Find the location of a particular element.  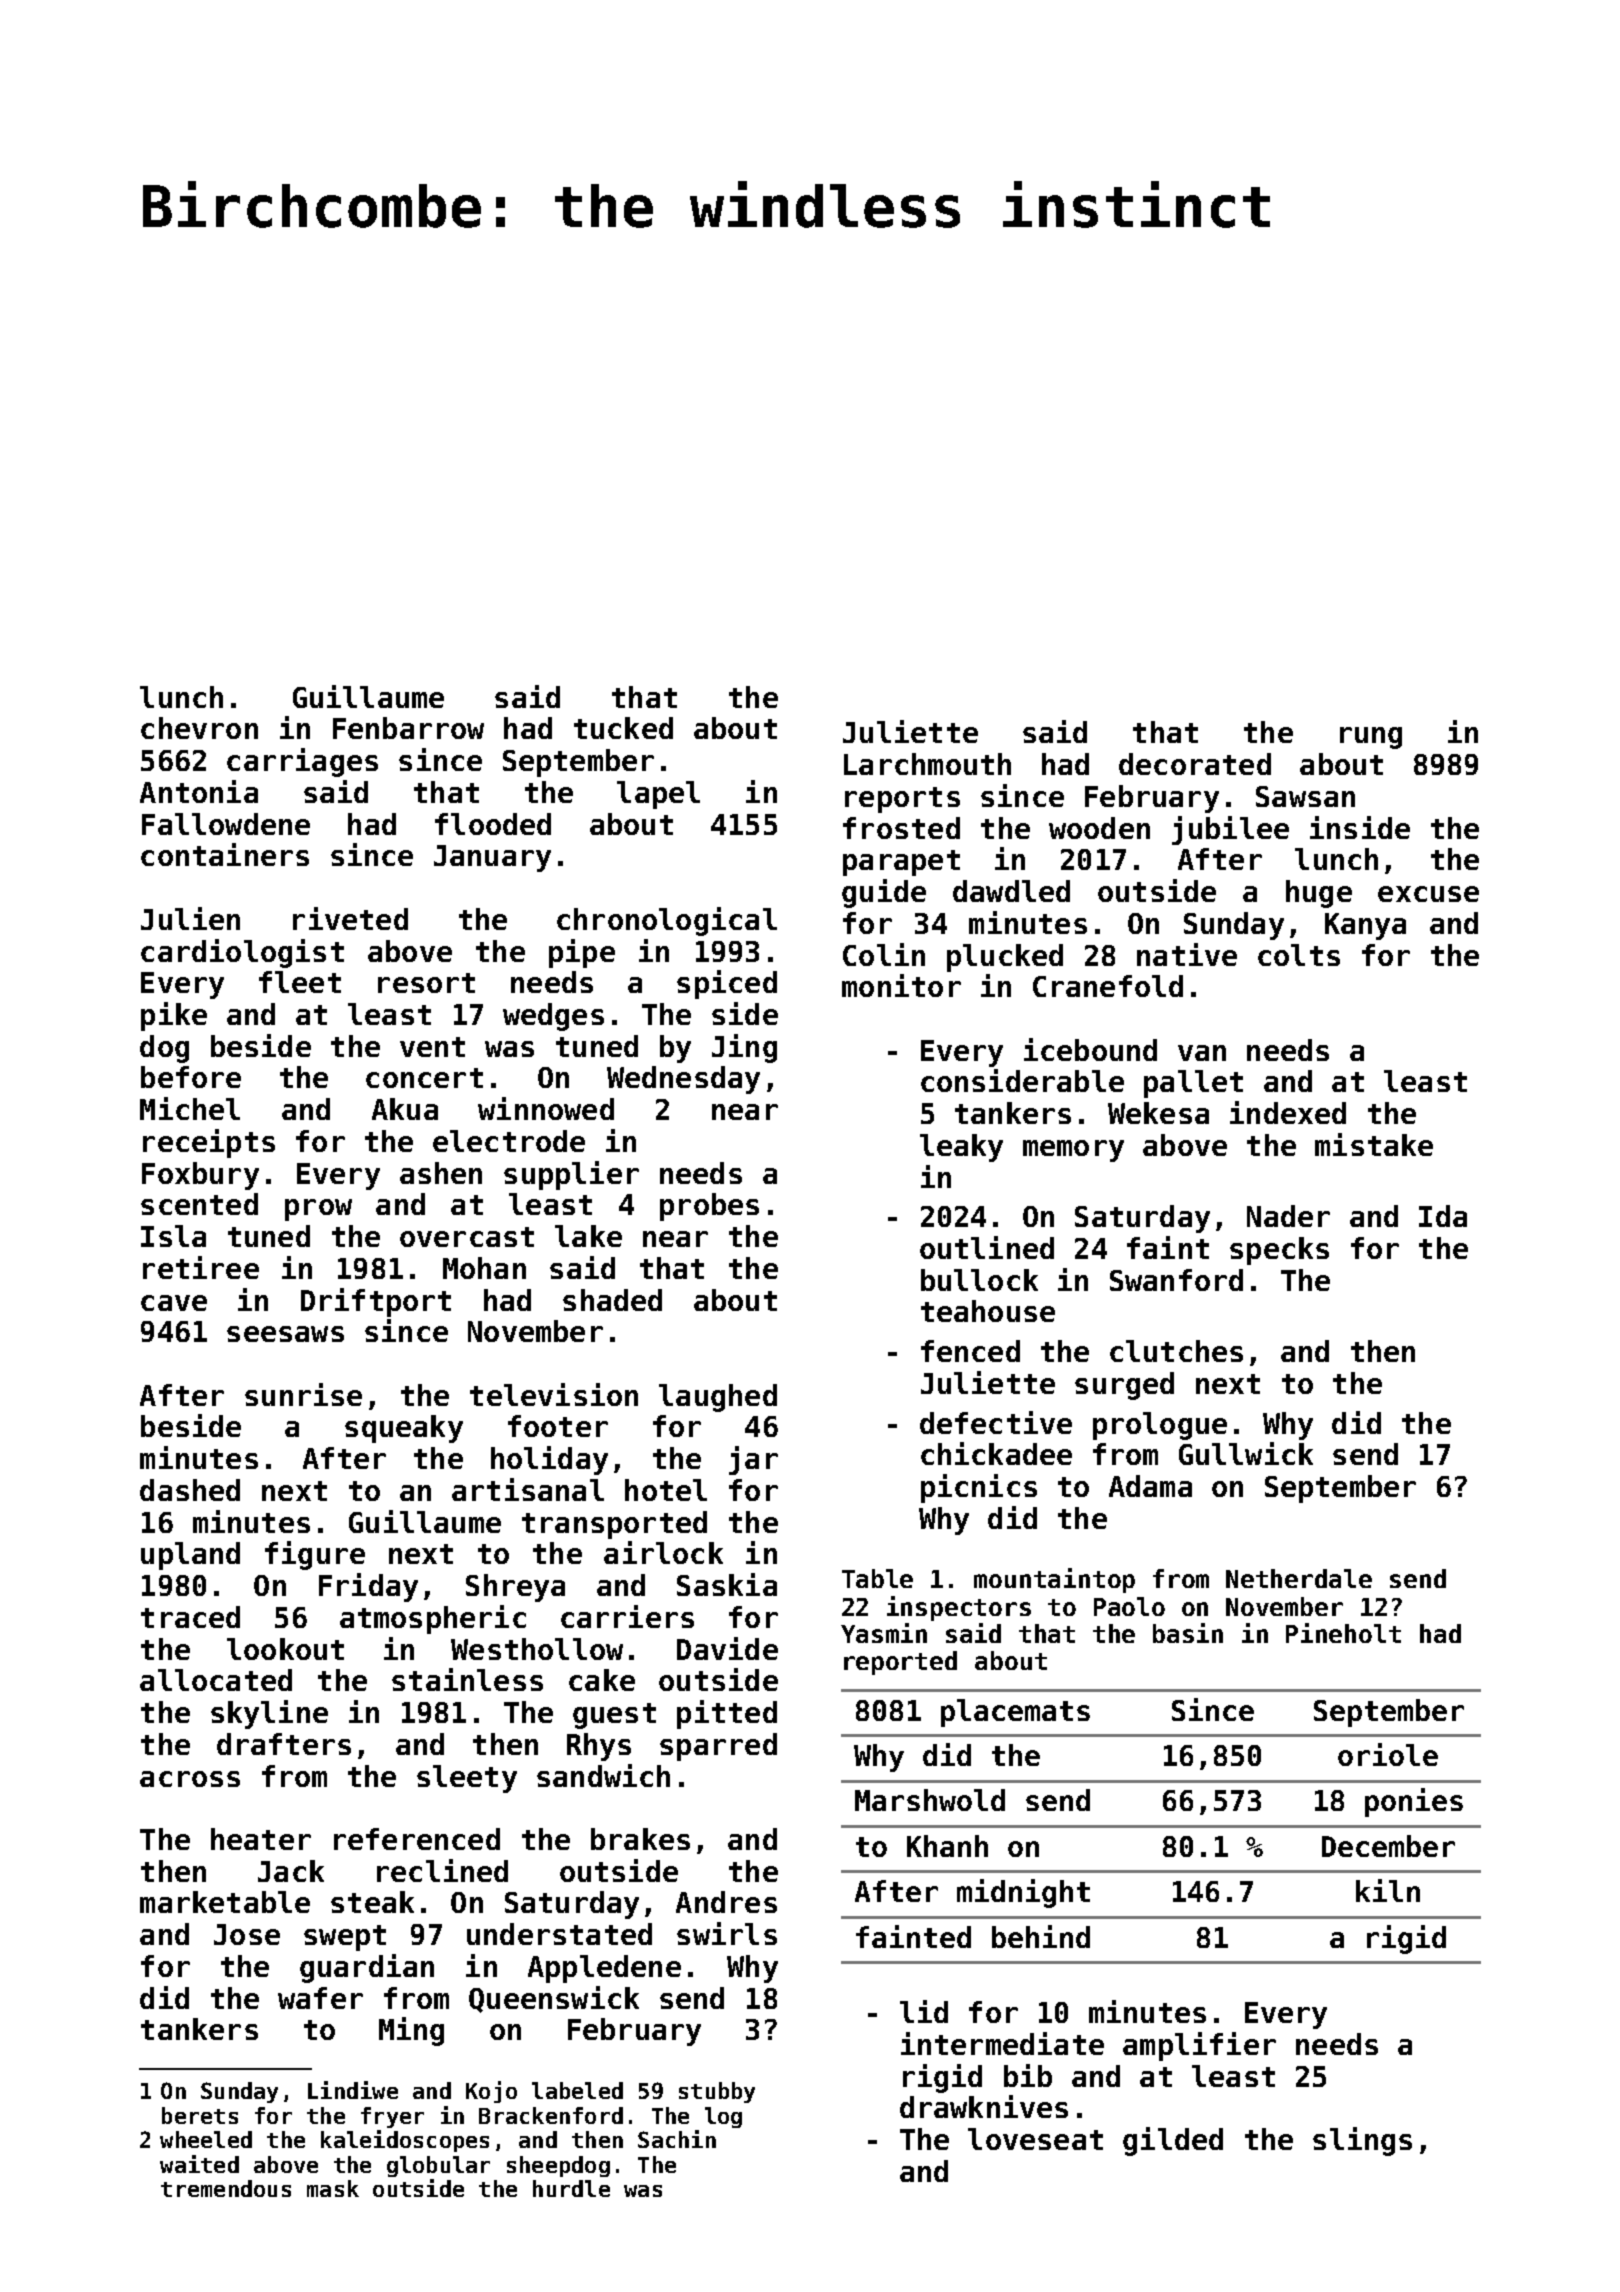

Fenbarrow is located at coordinates (408, 728).
